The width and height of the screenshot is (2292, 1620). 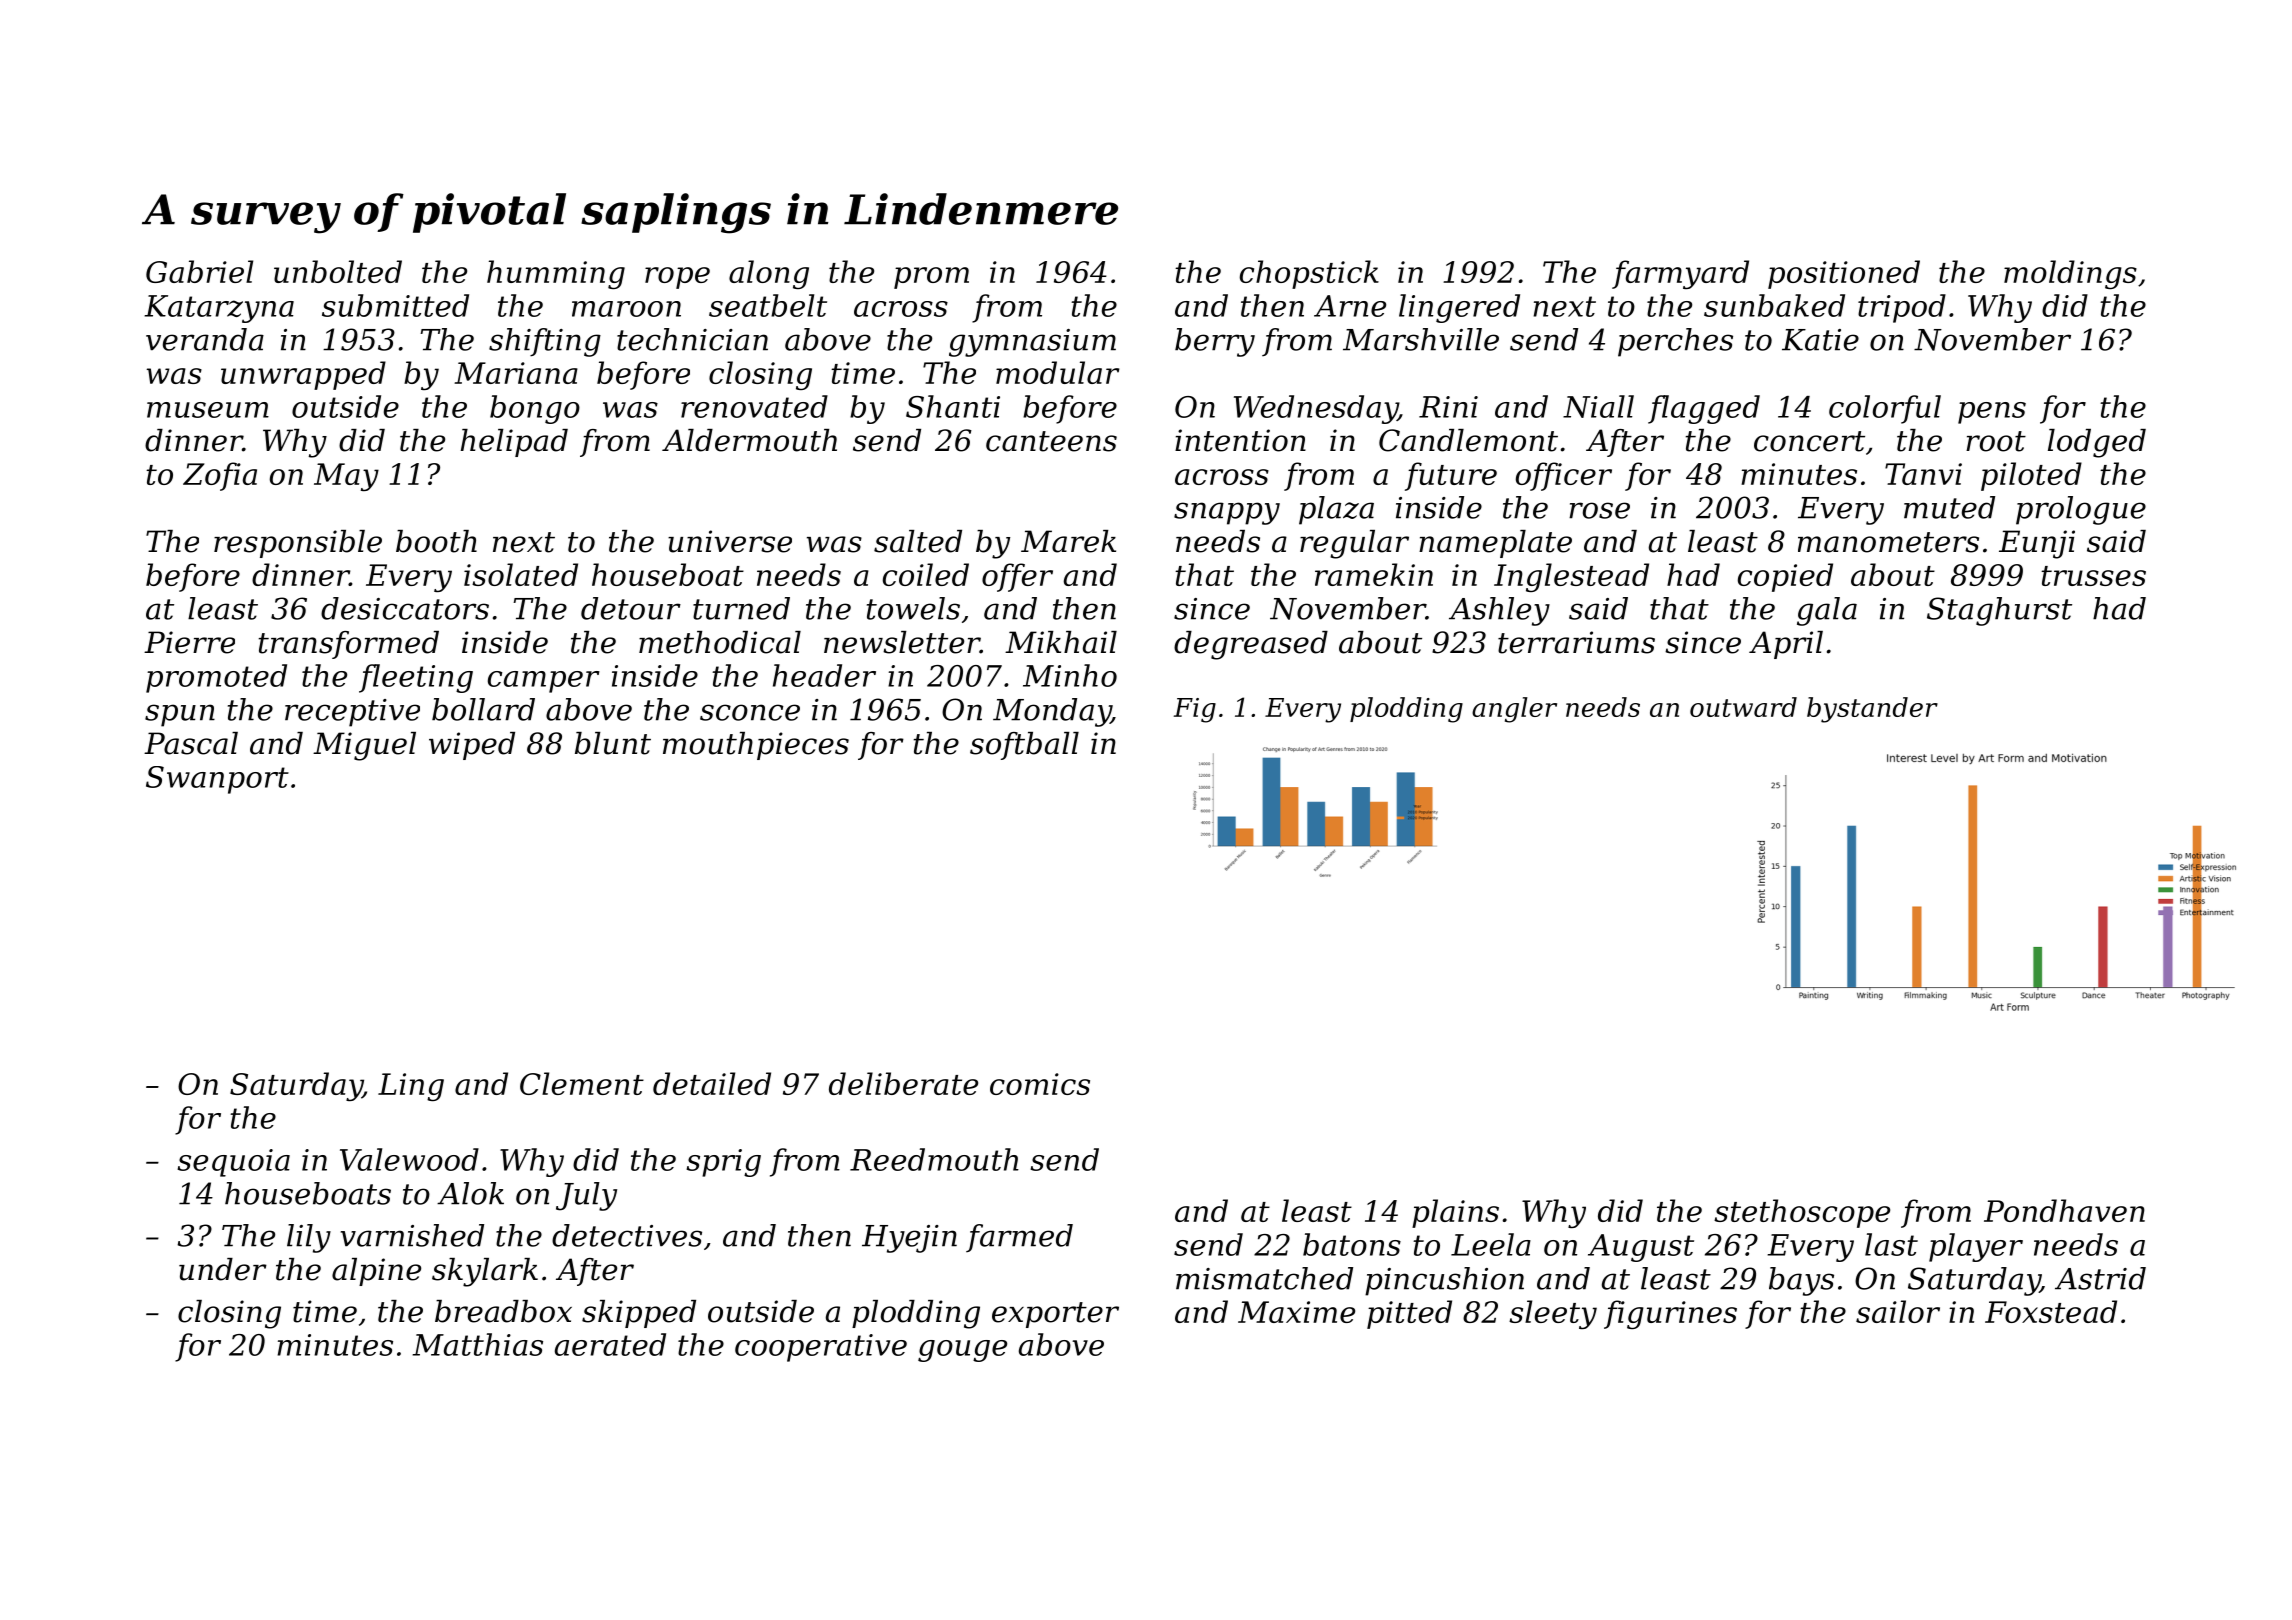 What do you see at coordinates (309, 1238) in the screenshot?
I see `lily` at bounding box center [309, 1238].
